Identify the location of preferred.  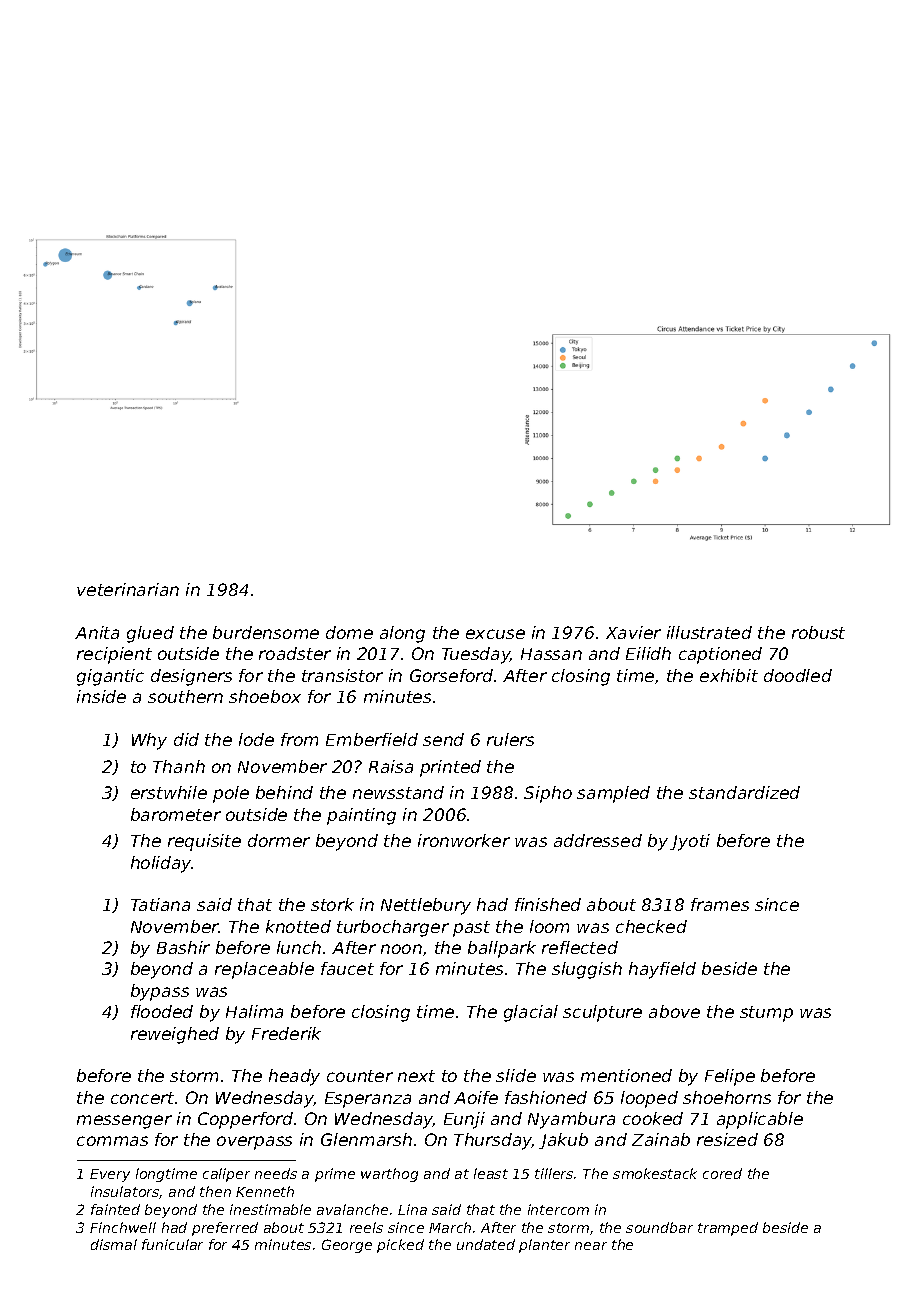
(225, 1229).
